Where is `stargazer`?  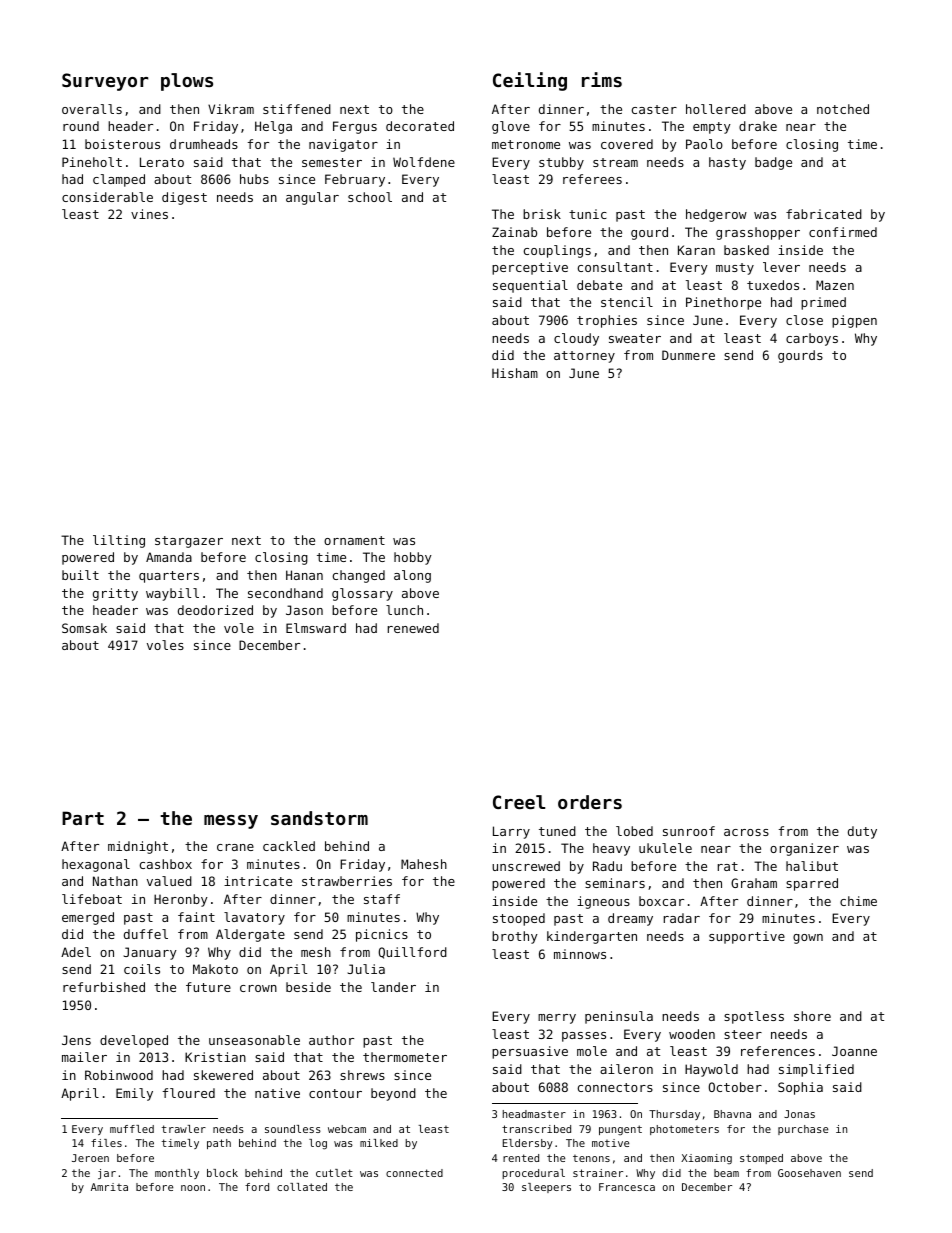
stargazer is located at coordinates (189, 542).
